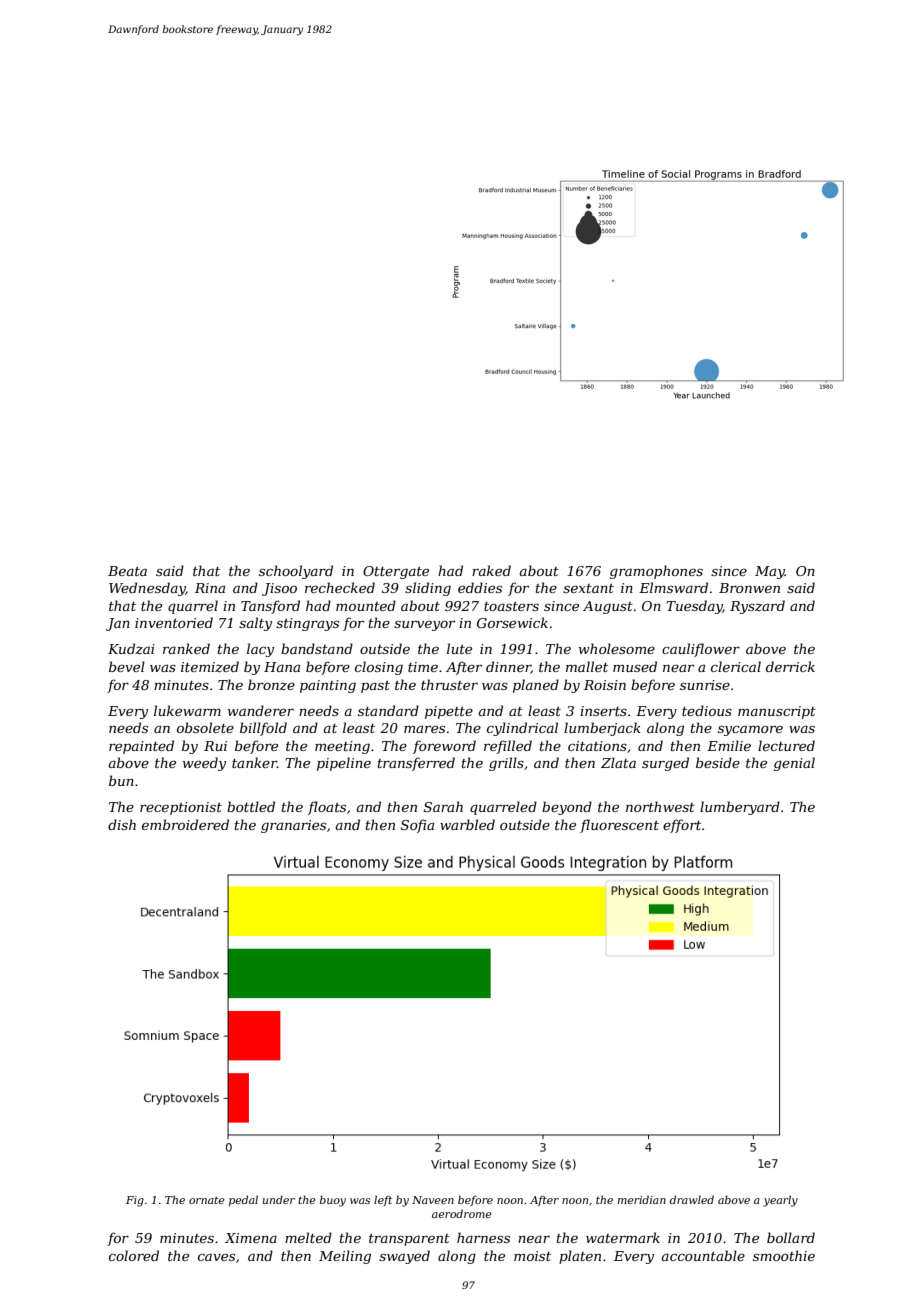  I want to click on lacy, so click(260, 650).
